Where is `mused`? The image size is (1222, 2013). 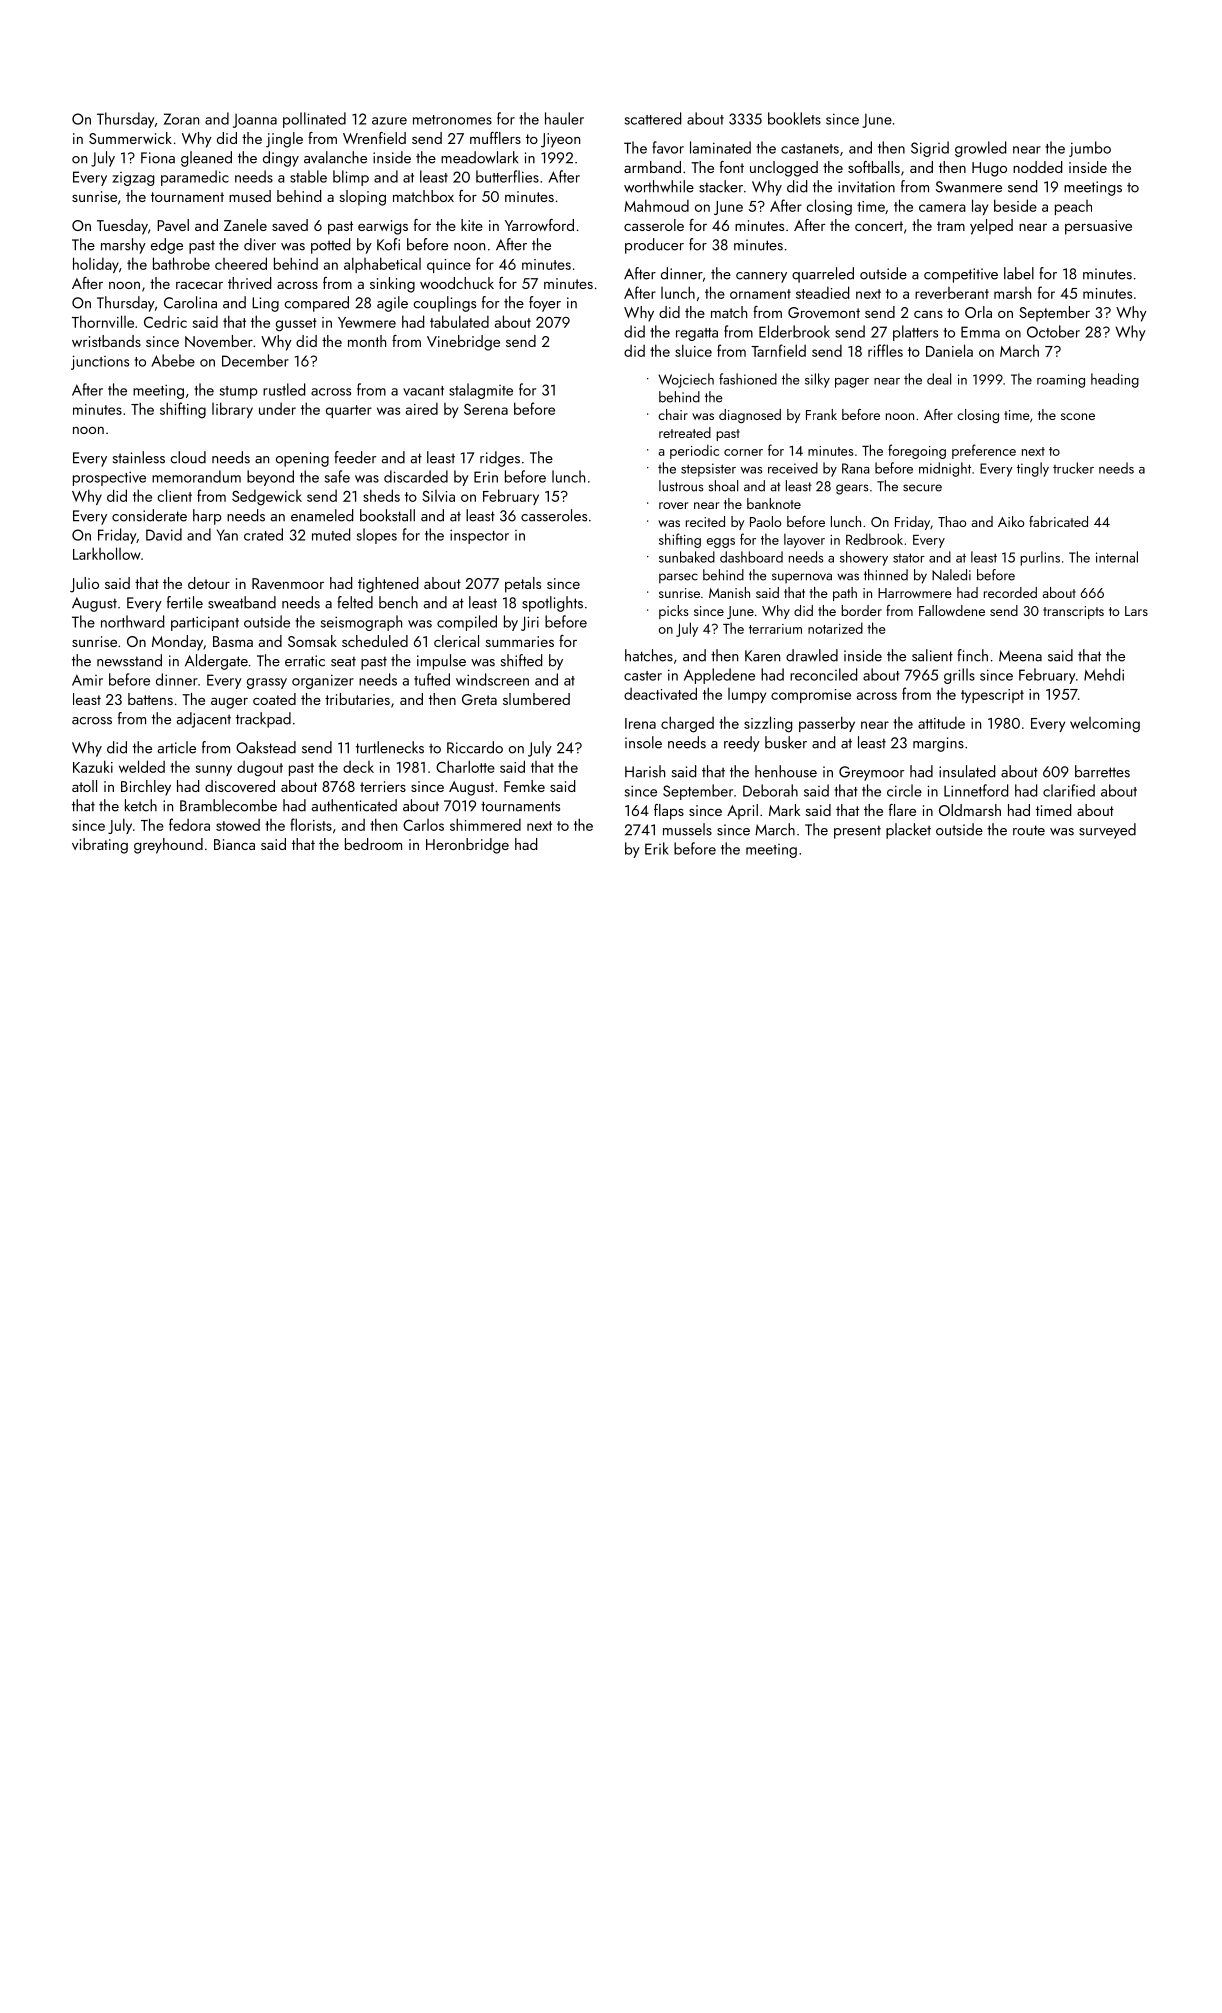 mused is located at coordinates (250, 196).
